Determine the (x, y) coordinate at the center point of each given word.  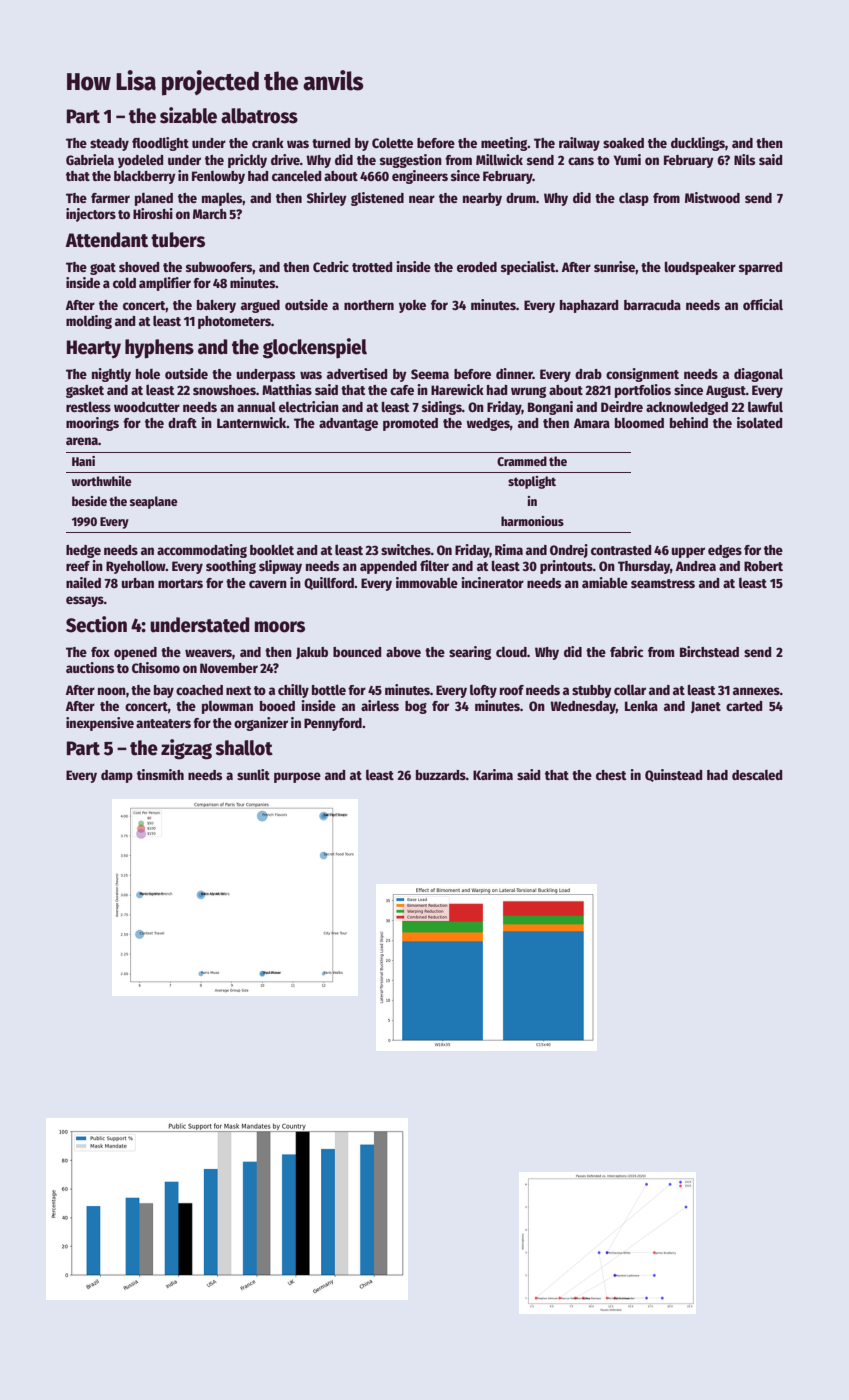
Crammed (522, 461)
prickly (247, 161)
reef (78, 566)
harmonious (532, 521)
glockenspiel (315, 348)
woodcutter (147, 407)
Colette (392, 142)
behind (689, 422)
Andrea (696, 566)
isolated (760, 422)
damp (117, 776)
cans (581, 161)
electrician (309, 406)
